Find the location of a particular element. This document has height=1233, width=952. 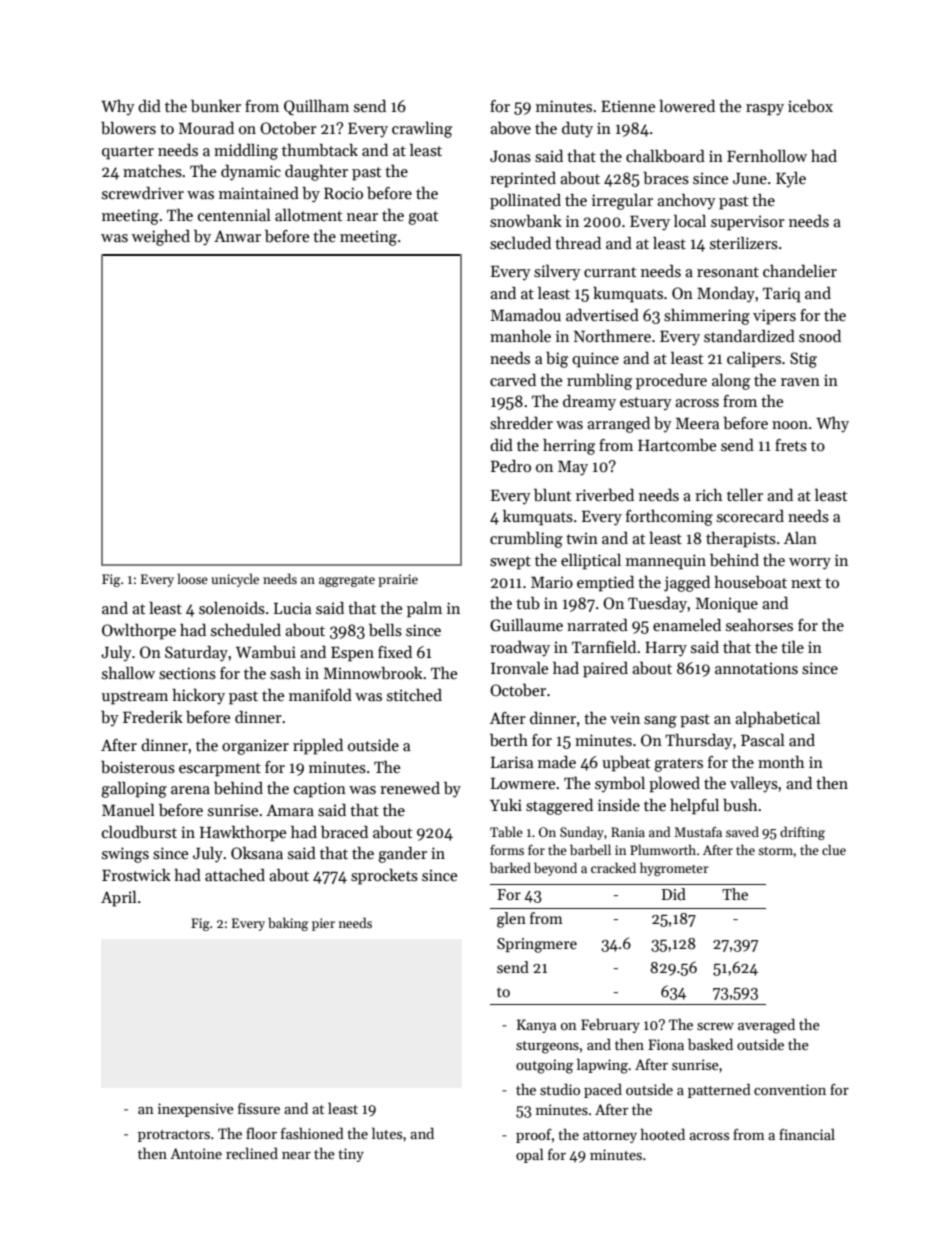

Quillham is located at coordinates (316, 107).
